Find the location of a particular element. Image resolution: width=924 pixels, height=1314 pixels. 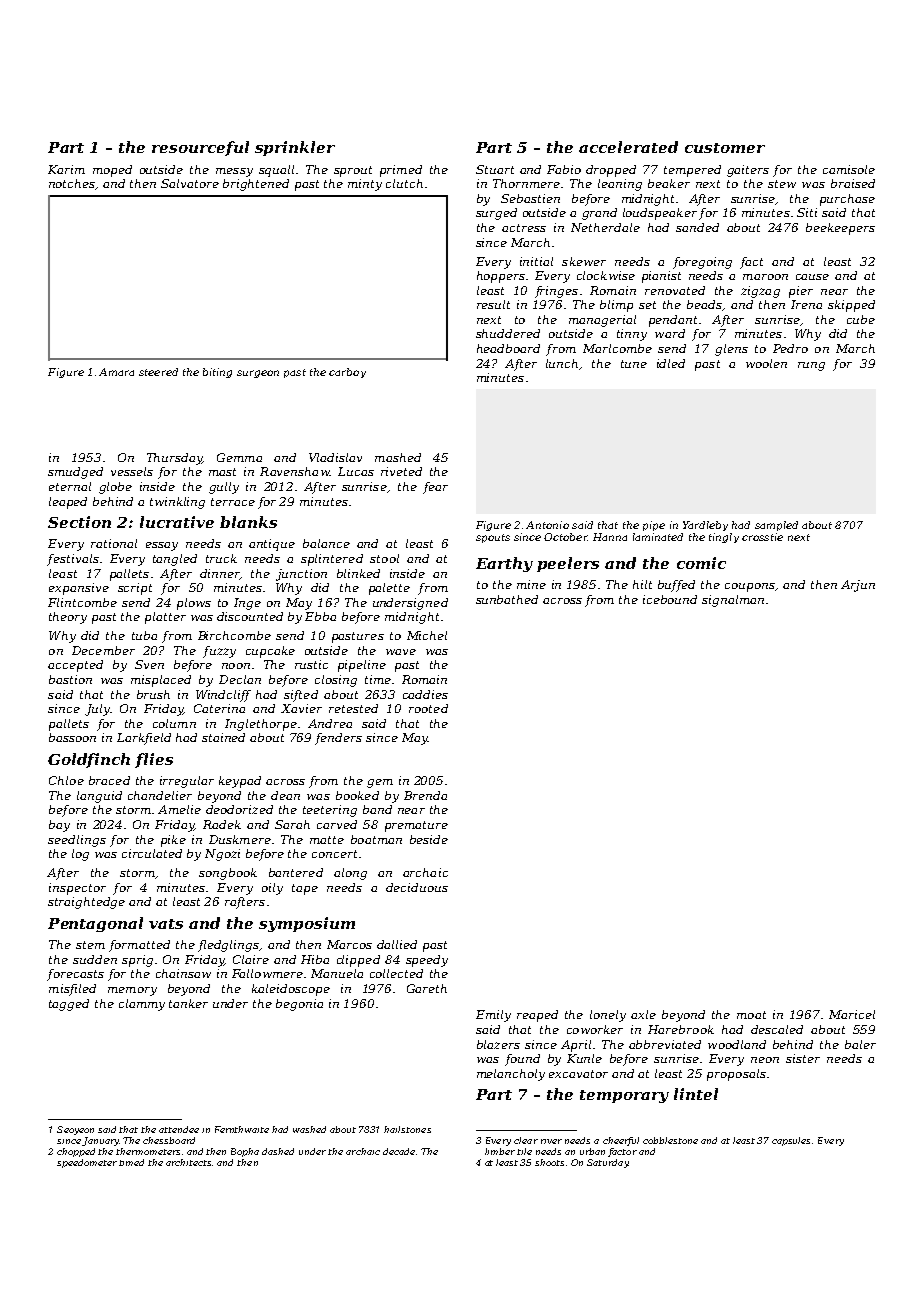

icebound is located at coordinates (670, 599).
